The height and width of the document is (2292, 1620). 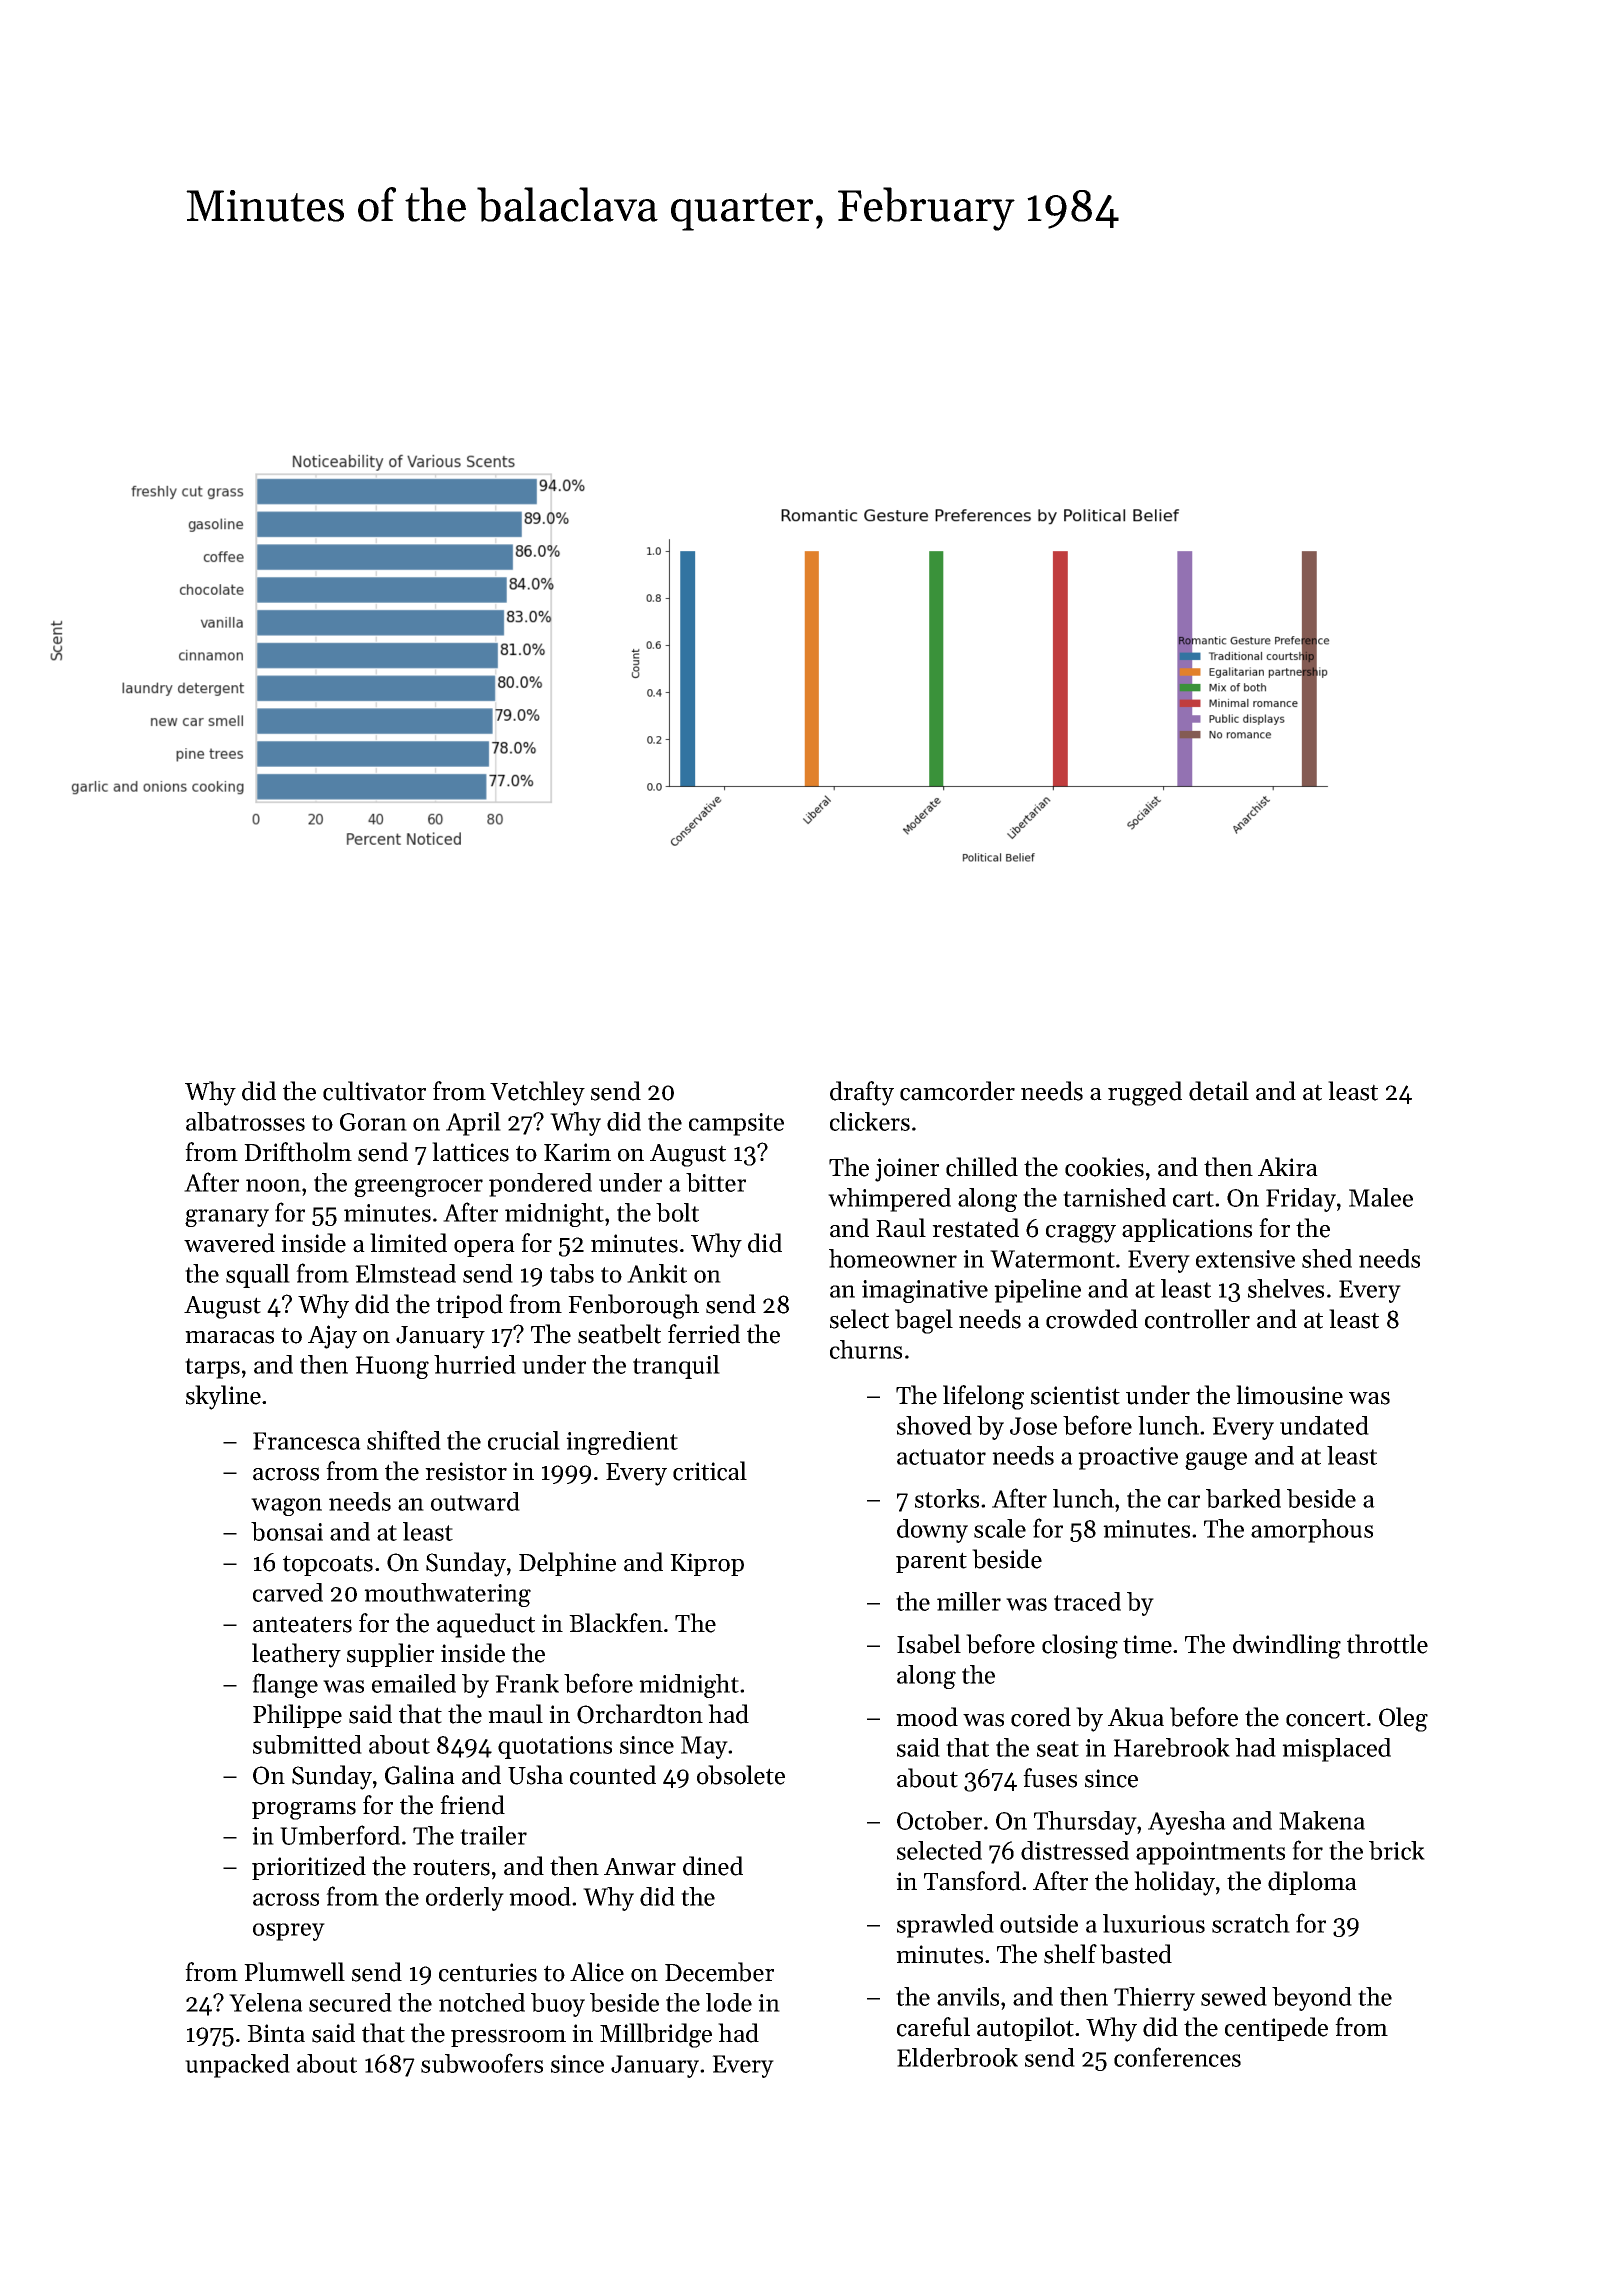 I want to click on rugged, so click(x=1145, y=1093).
